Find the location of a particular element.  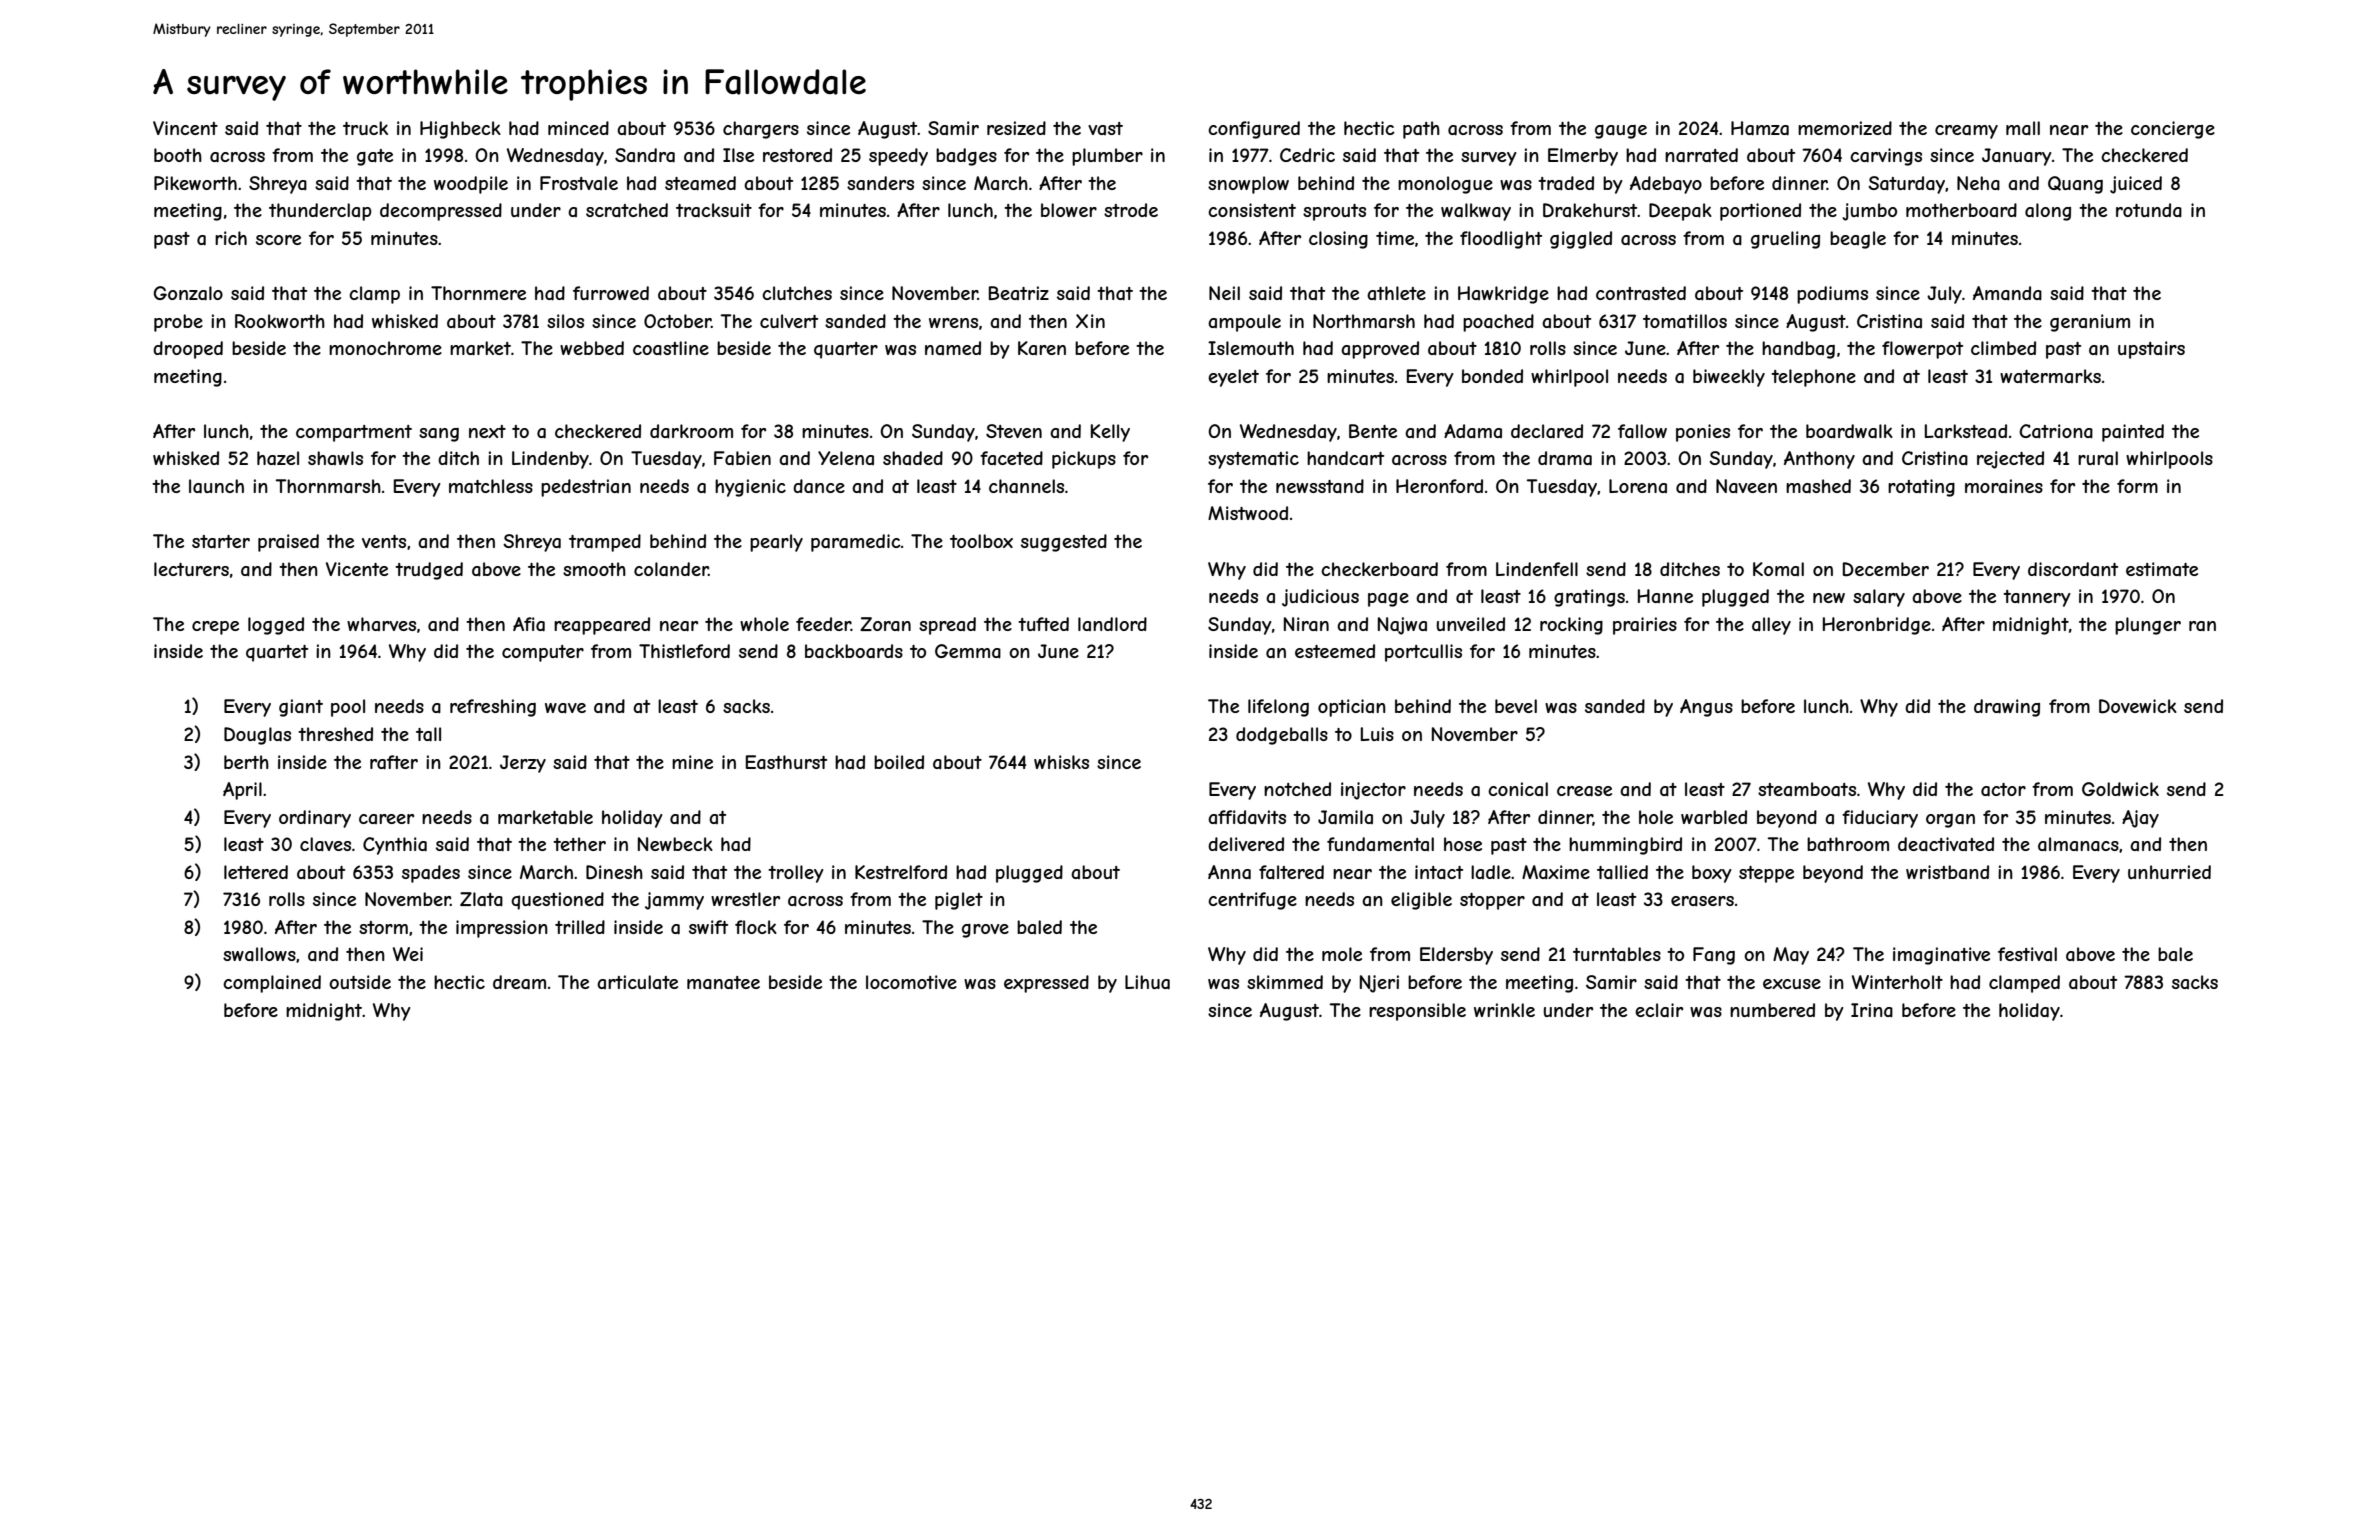

strode is located at coordinates (1131, 210).
